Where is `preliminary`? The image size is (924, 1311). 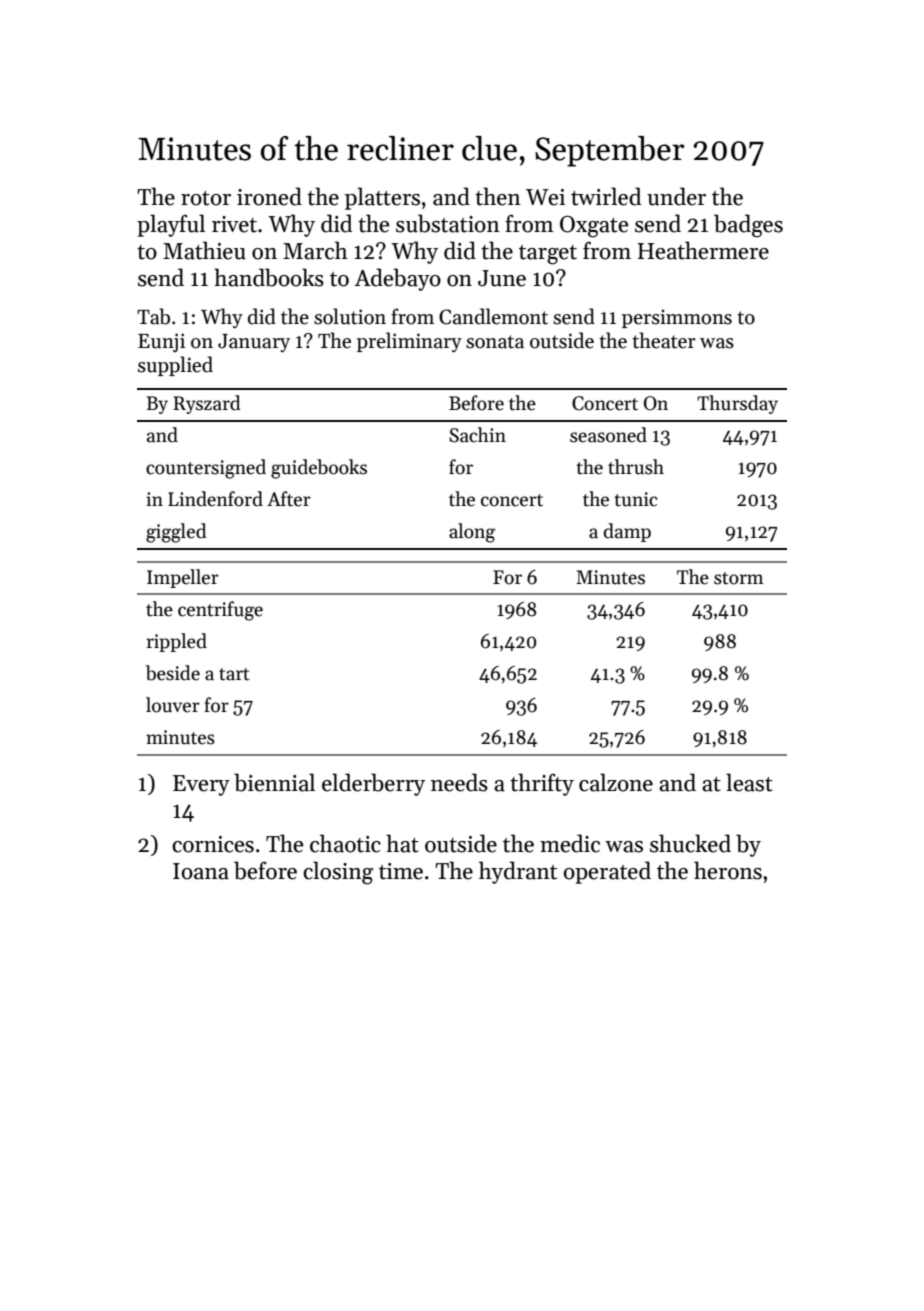 preliminary is located at coordinates (409, 342).
